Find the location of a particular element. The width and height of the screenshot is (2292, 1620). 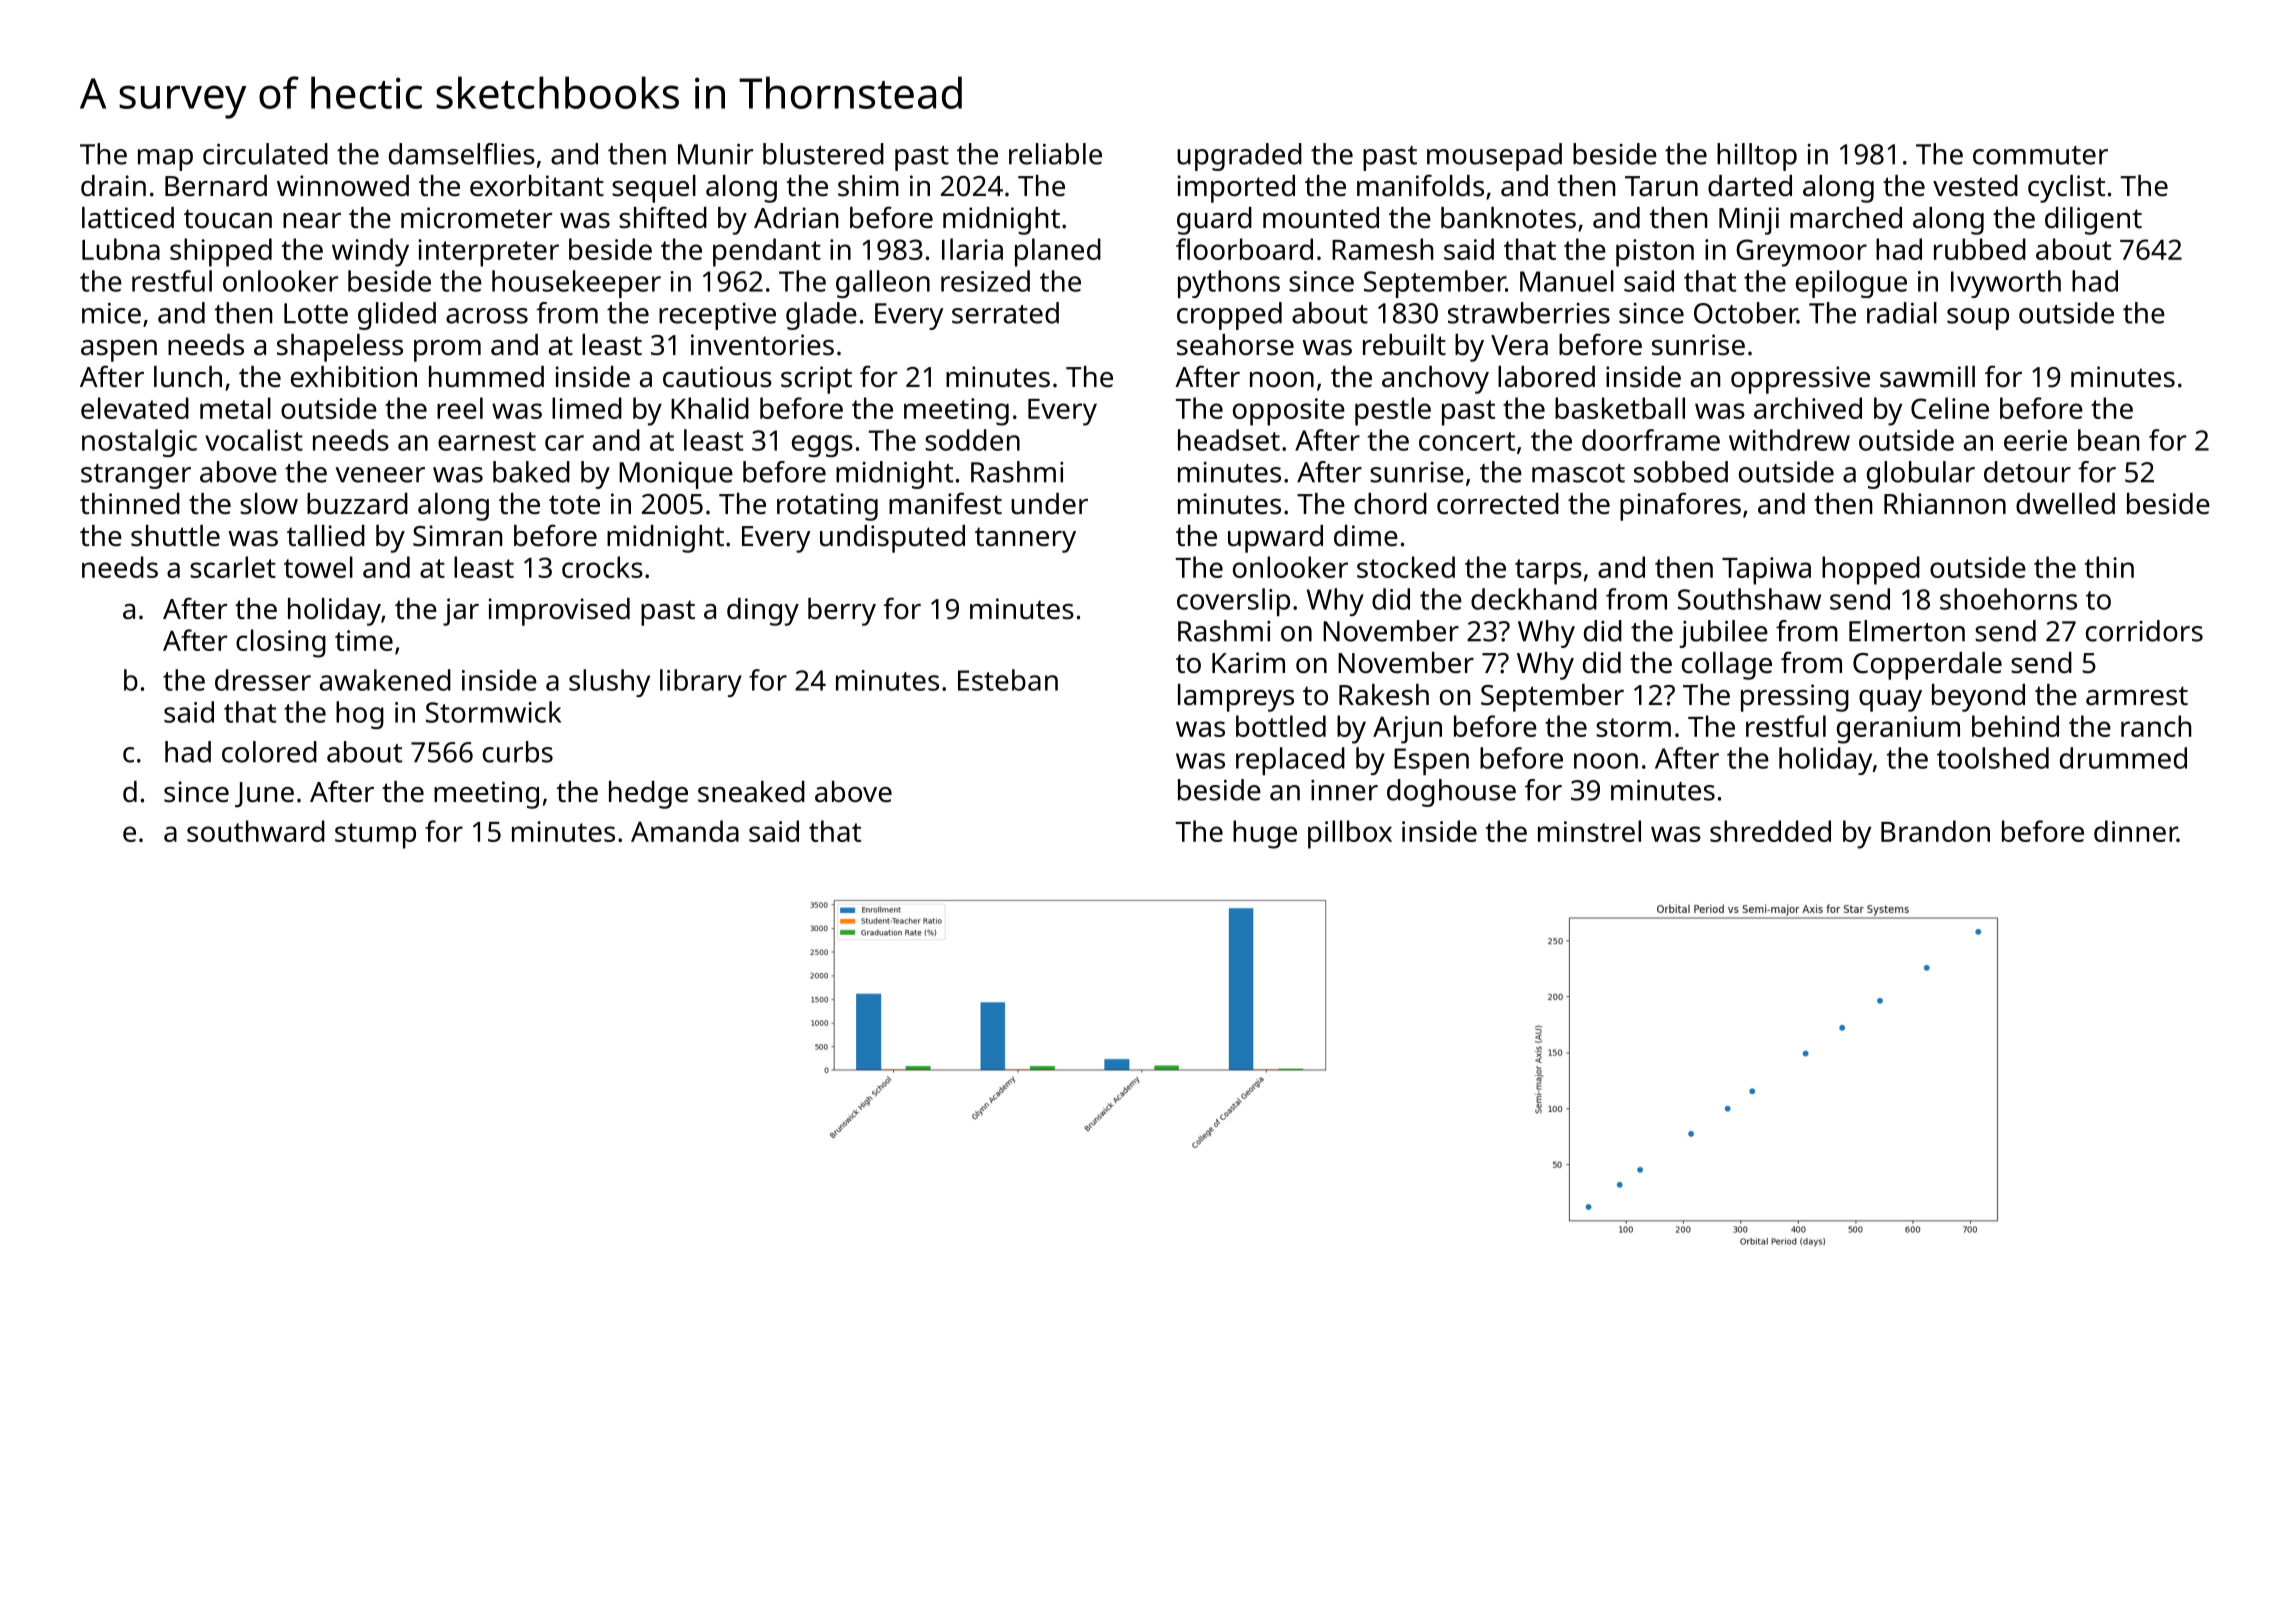

Minji is located at coordinates (1749, 221).
